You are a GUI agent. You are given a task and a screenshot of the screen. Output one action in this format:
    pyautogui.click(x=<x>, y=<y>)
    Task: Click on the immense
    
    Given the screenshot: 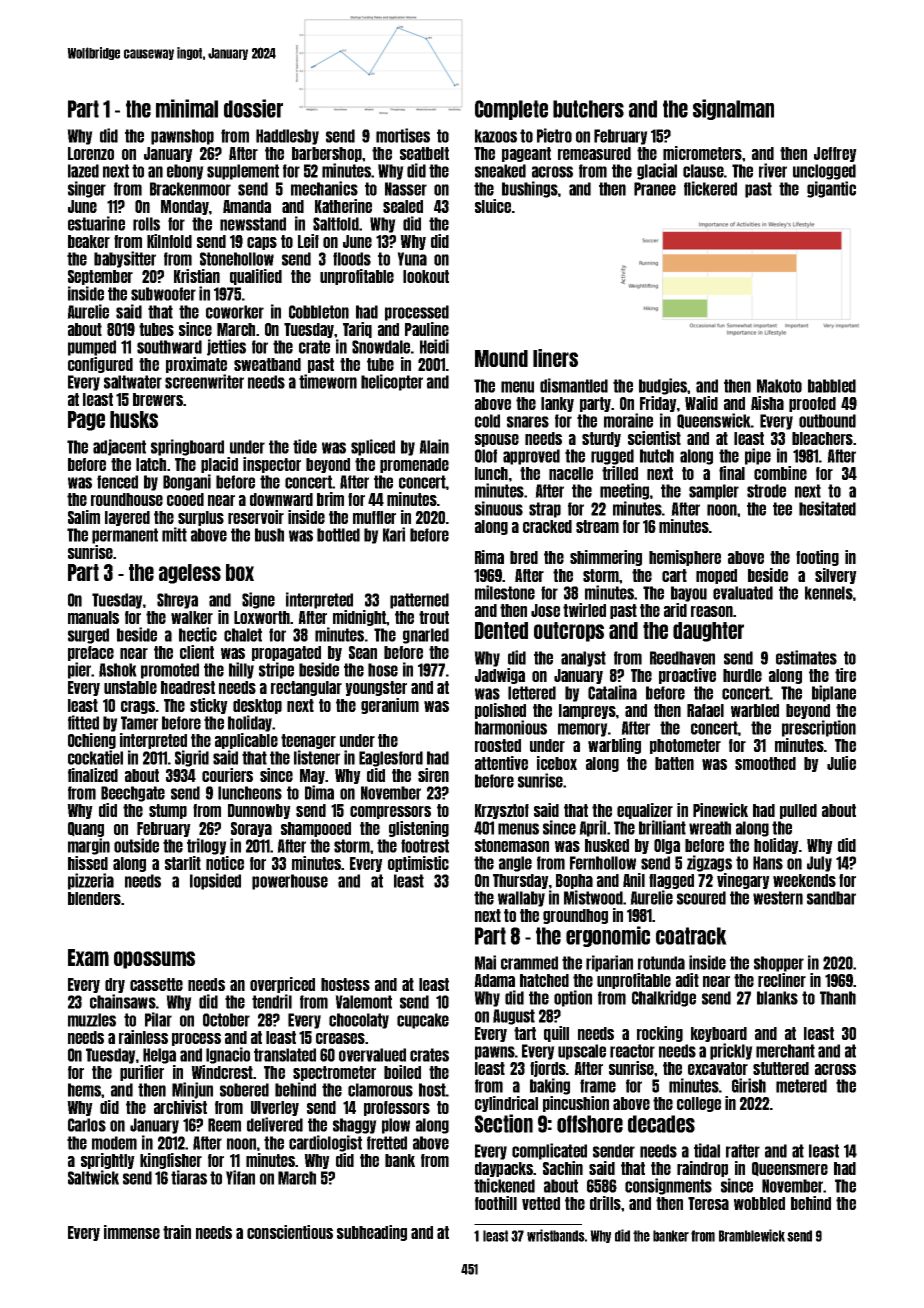 What is the action you would take?
    pyautogui.click(x=132, y=1232)
